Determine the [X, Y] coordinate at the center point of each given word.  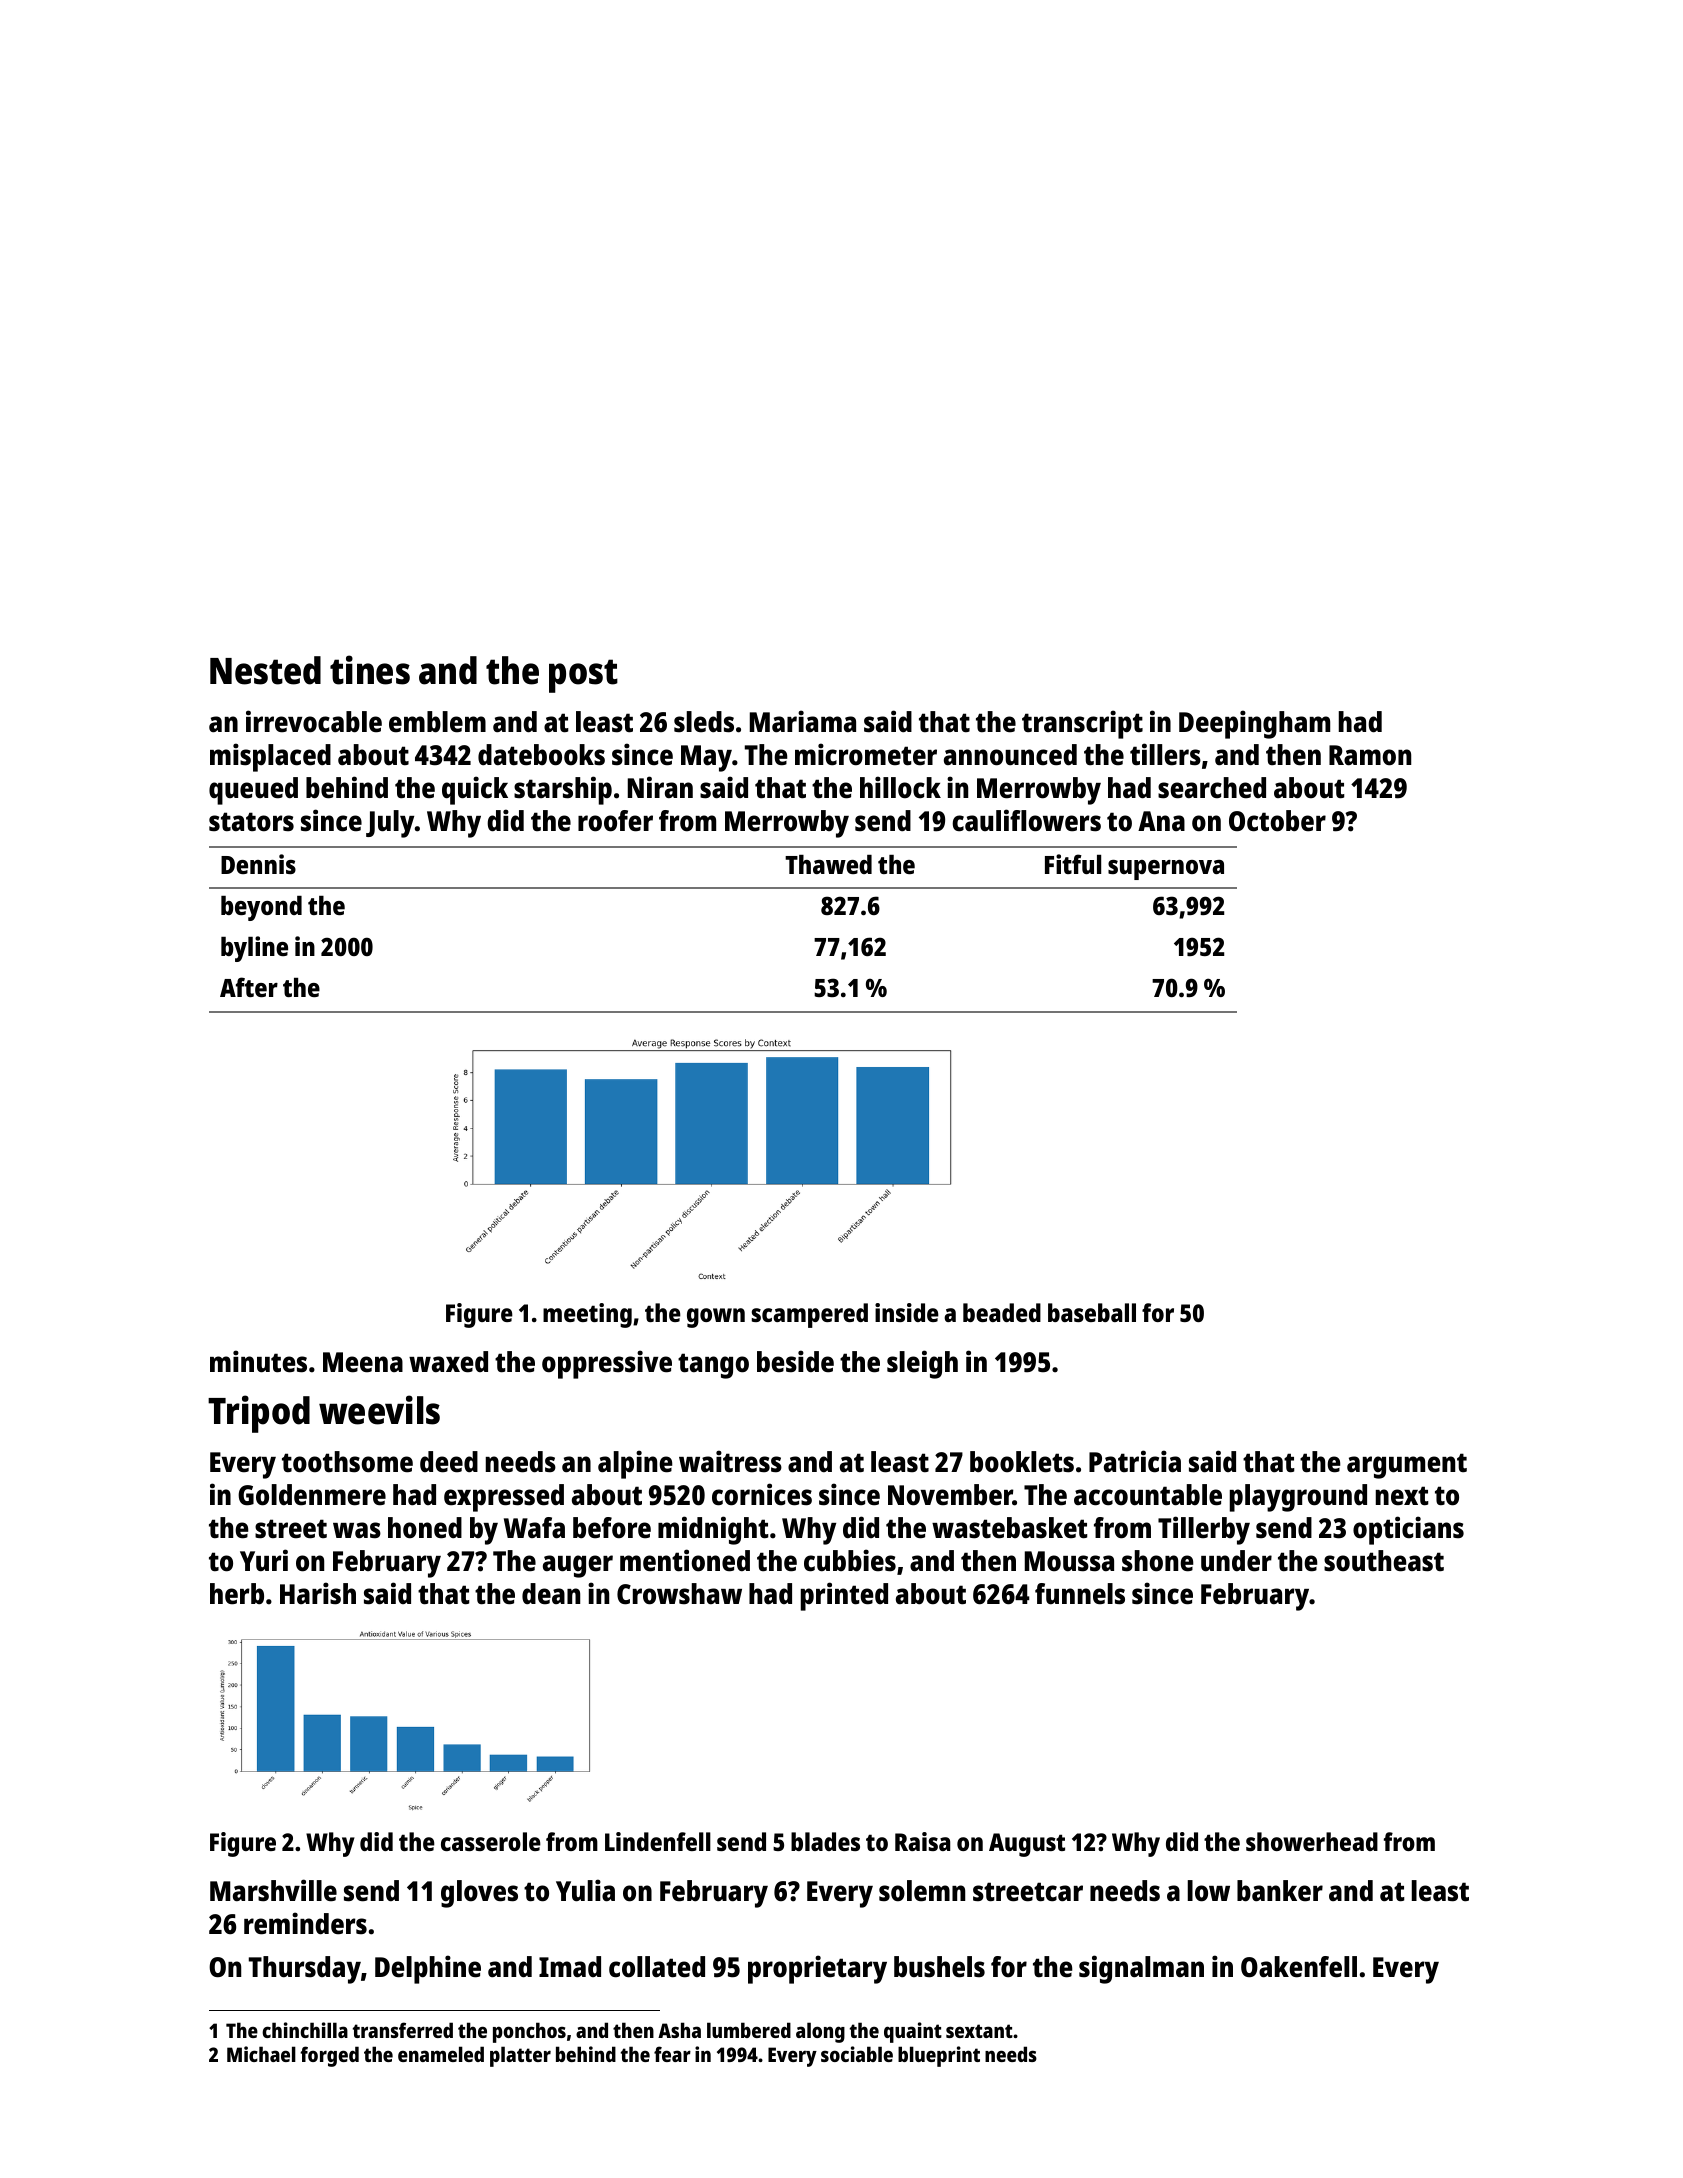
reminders [305, 1923]
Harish [318, 1593]
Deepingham [1254, 724]
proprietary [817, 1969]
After [249, 987]
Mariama [803, 721]
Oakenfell [1299, 1967]
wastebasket [1010, 1528]
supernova [1166, 870]
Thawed [828, 864]
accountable [1148, 1495]
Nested [265, 670]
